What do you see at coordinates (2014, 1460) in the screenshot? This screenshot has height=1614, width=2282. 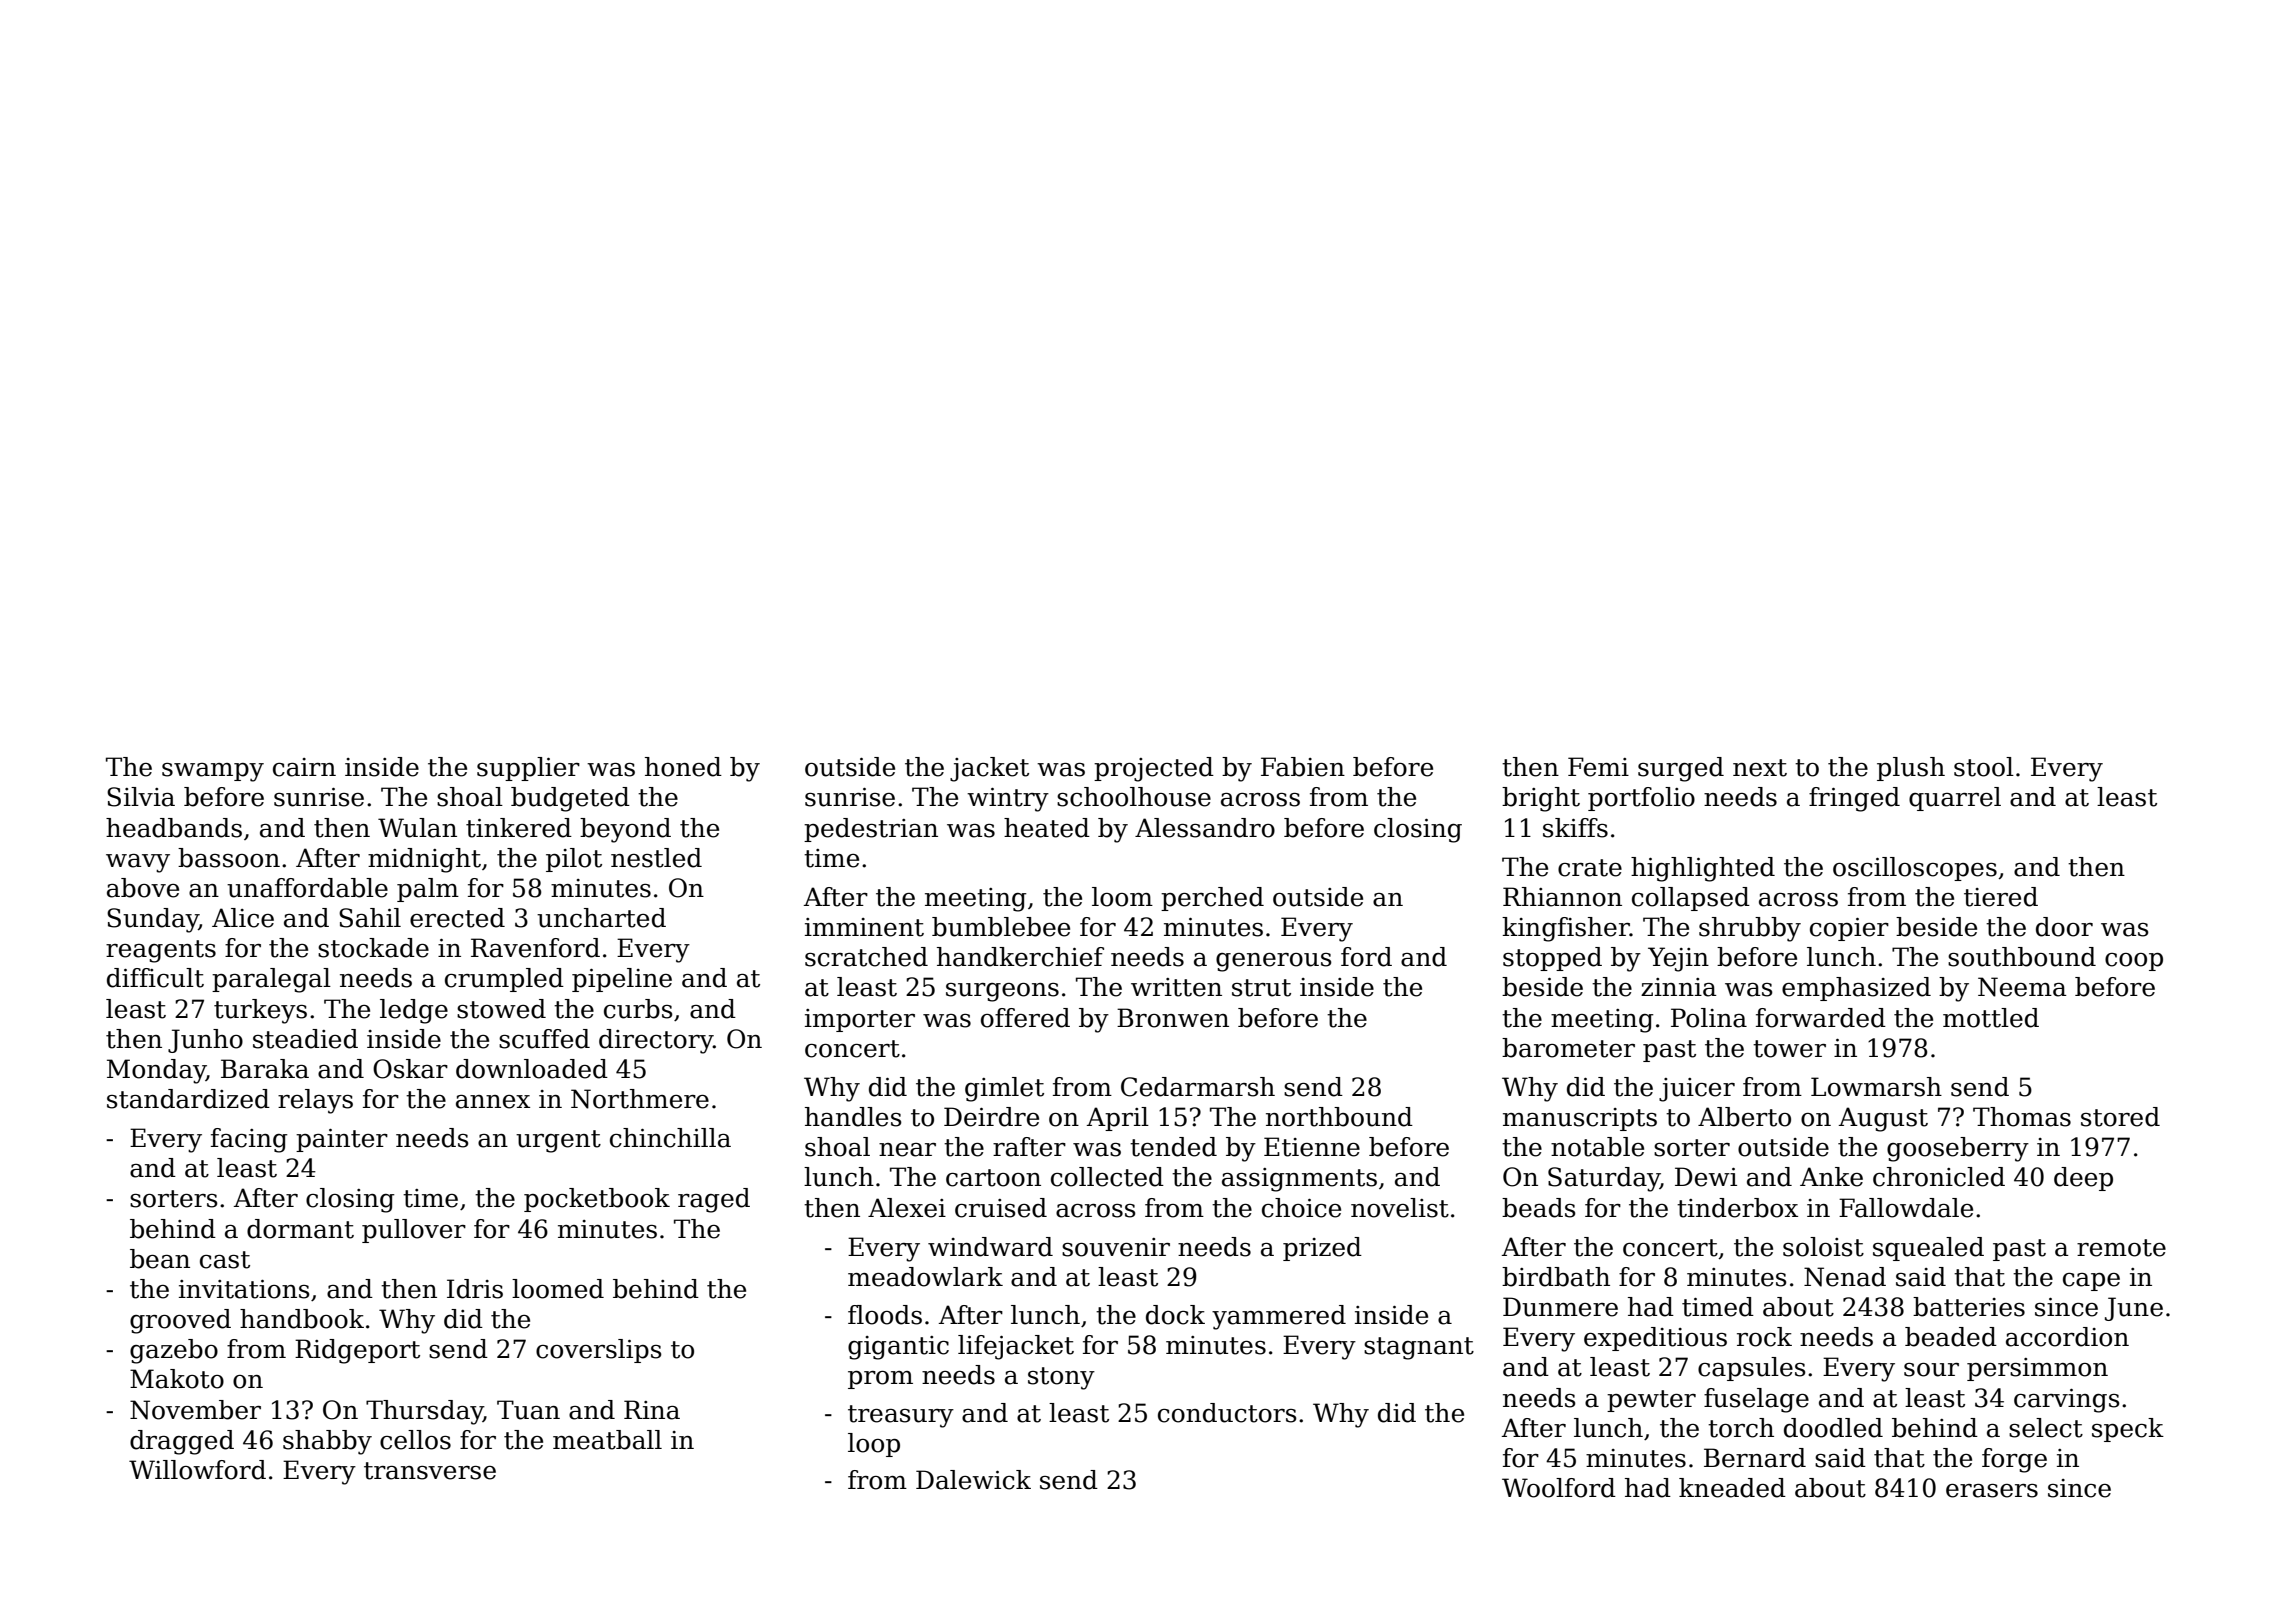 I see `forge` at bounding box center [2014, 1460].
